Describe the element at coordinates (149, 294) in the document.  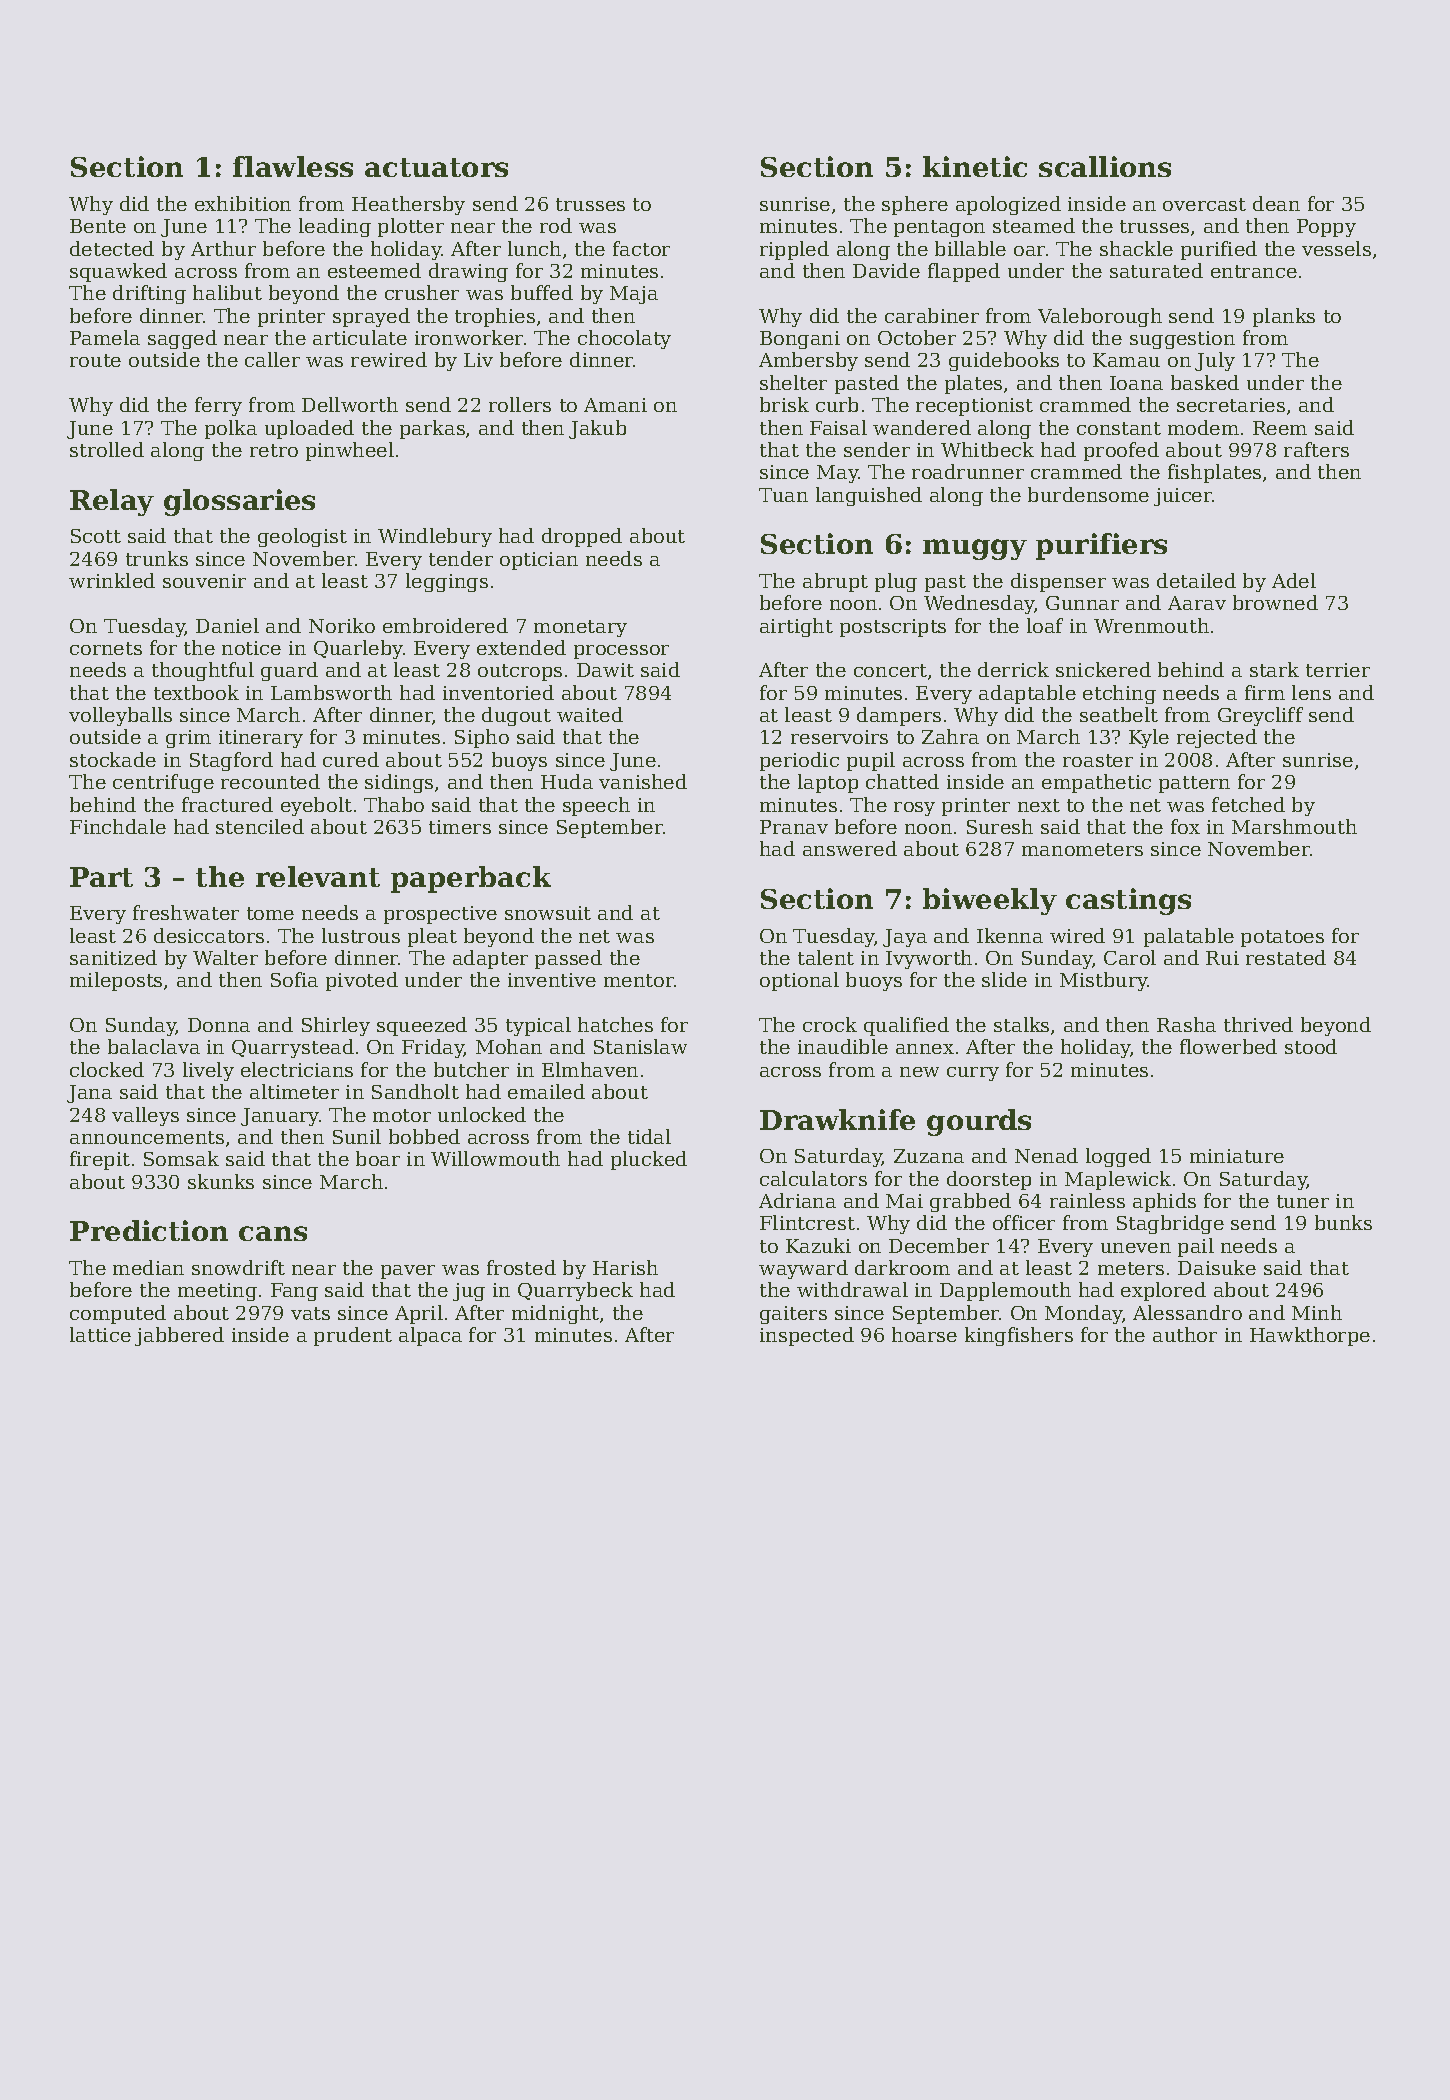
I see `drifting` at that location.
